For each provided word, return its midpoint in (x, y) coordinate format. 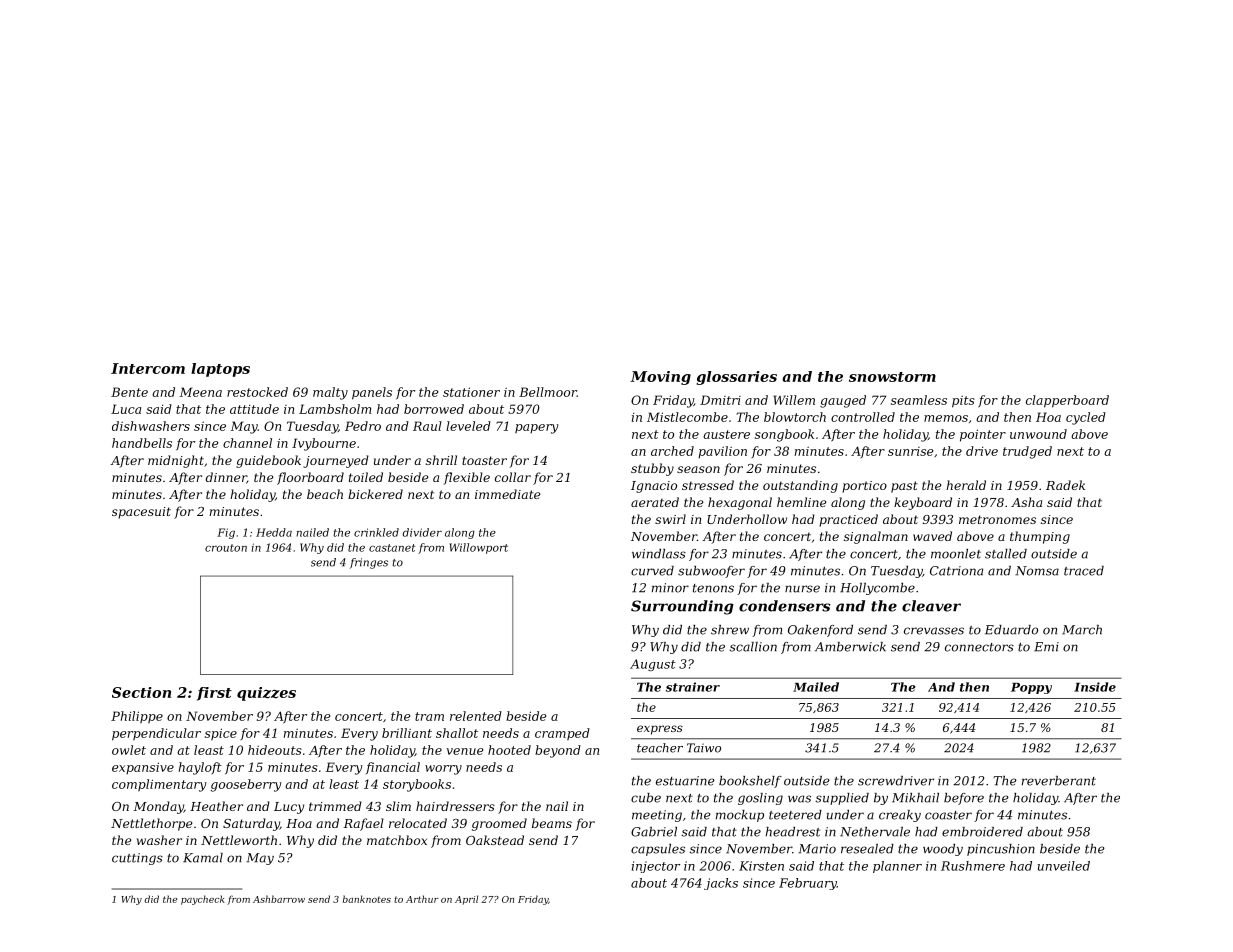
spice (221, 734)
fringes (369, 563)
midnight (176, 461)
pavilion (722, 452)
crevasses (934, 631)
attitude (254, 409)
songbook (784, 435)
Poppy (1031, 688)
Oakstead (495, 840)
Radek (1065, 485)
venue (464, 751)
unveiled (1064, 866)
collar (513, 477)
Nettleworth (239, 840)
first (214, 694)
